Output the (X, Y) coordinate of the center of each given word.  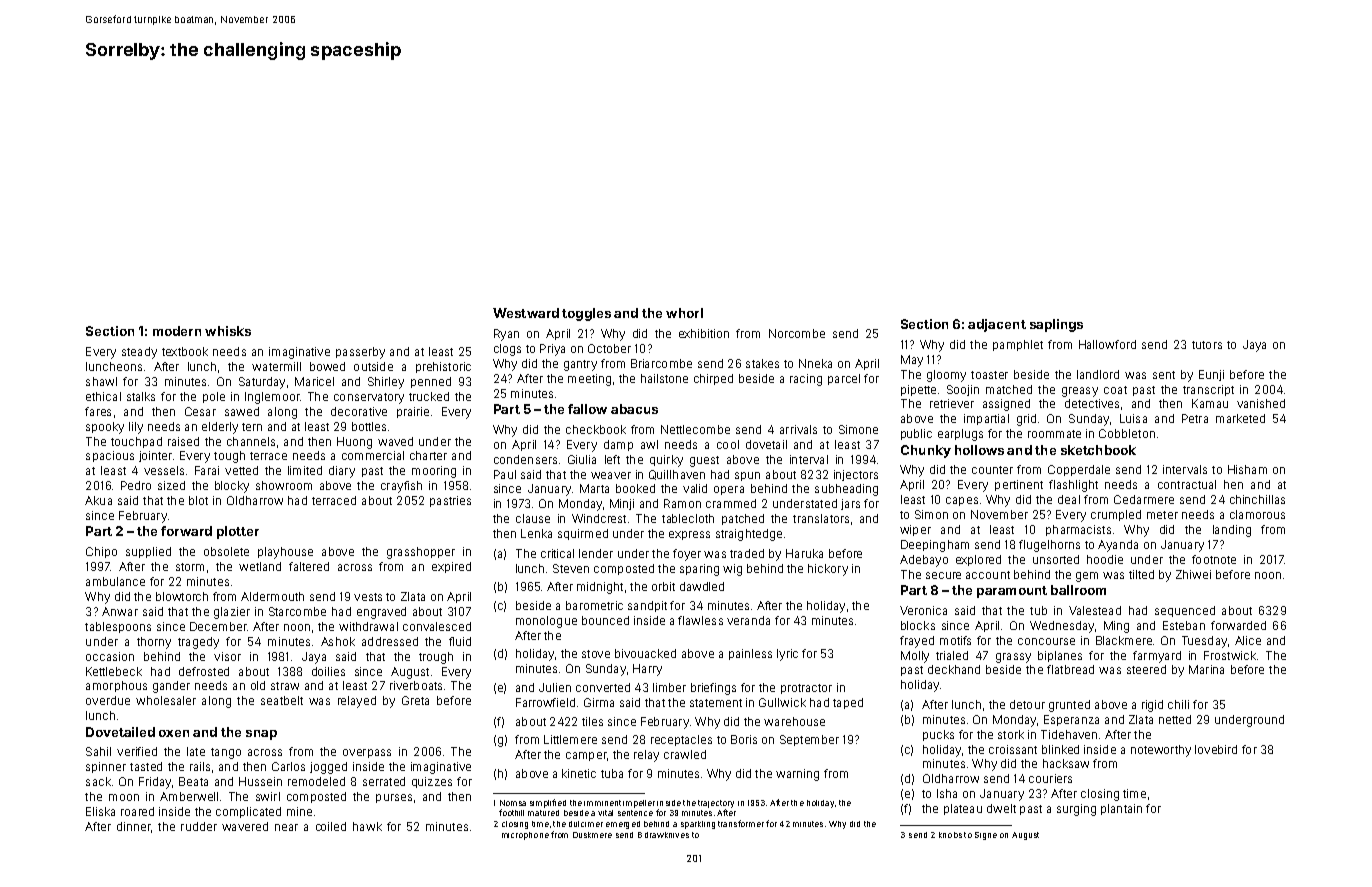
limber (669, 687)
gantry (580, 365)
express (689, 535)
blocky (232, 487)
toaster (989, 375)
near (286, 827)
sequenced (1185, 611)
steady (139, 353)
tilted (1141, 574)
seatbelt (282, 700)
